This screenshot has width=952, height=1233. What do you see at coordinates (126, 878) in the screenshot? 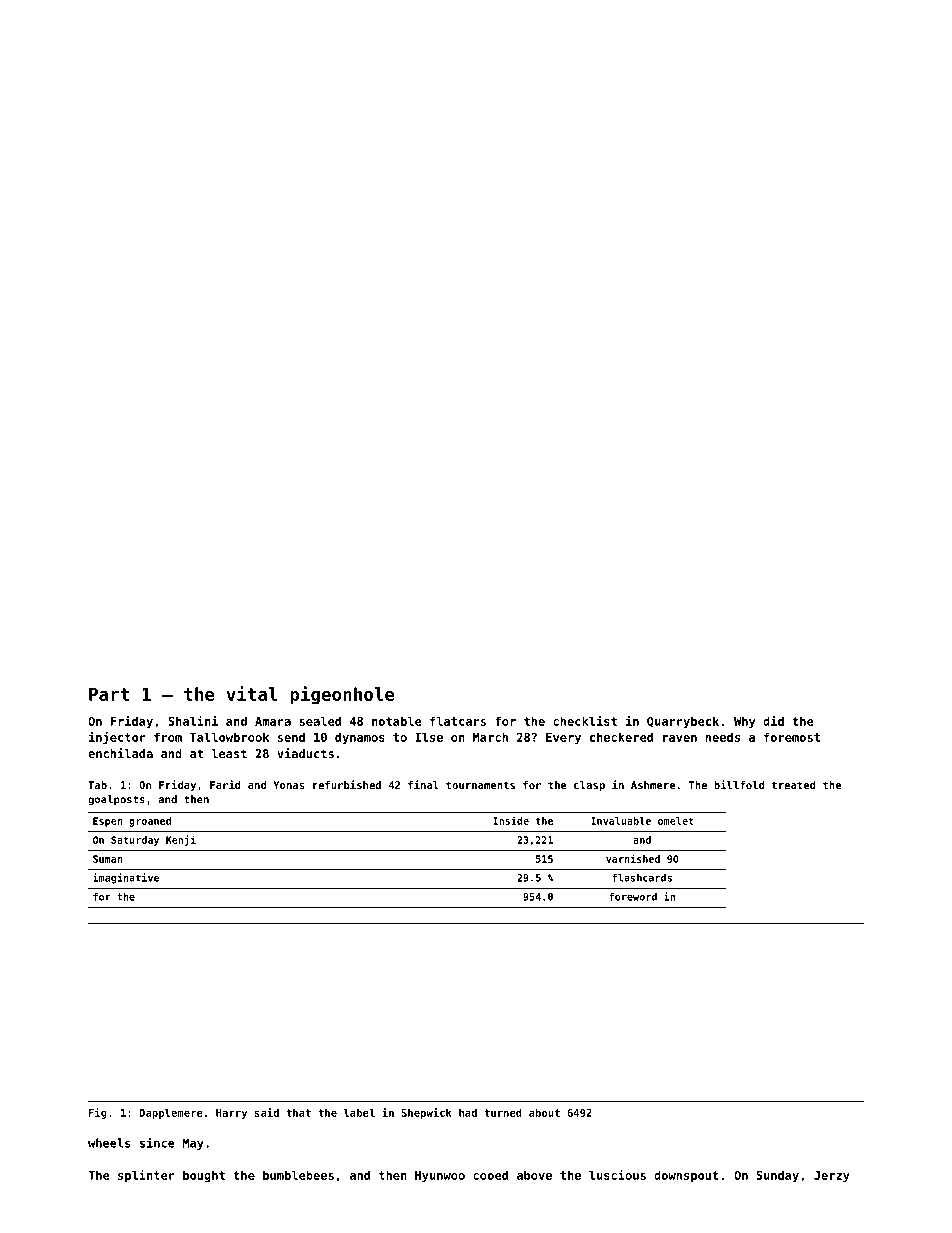
I see `imaginative` at bounding box center [126, 878].
